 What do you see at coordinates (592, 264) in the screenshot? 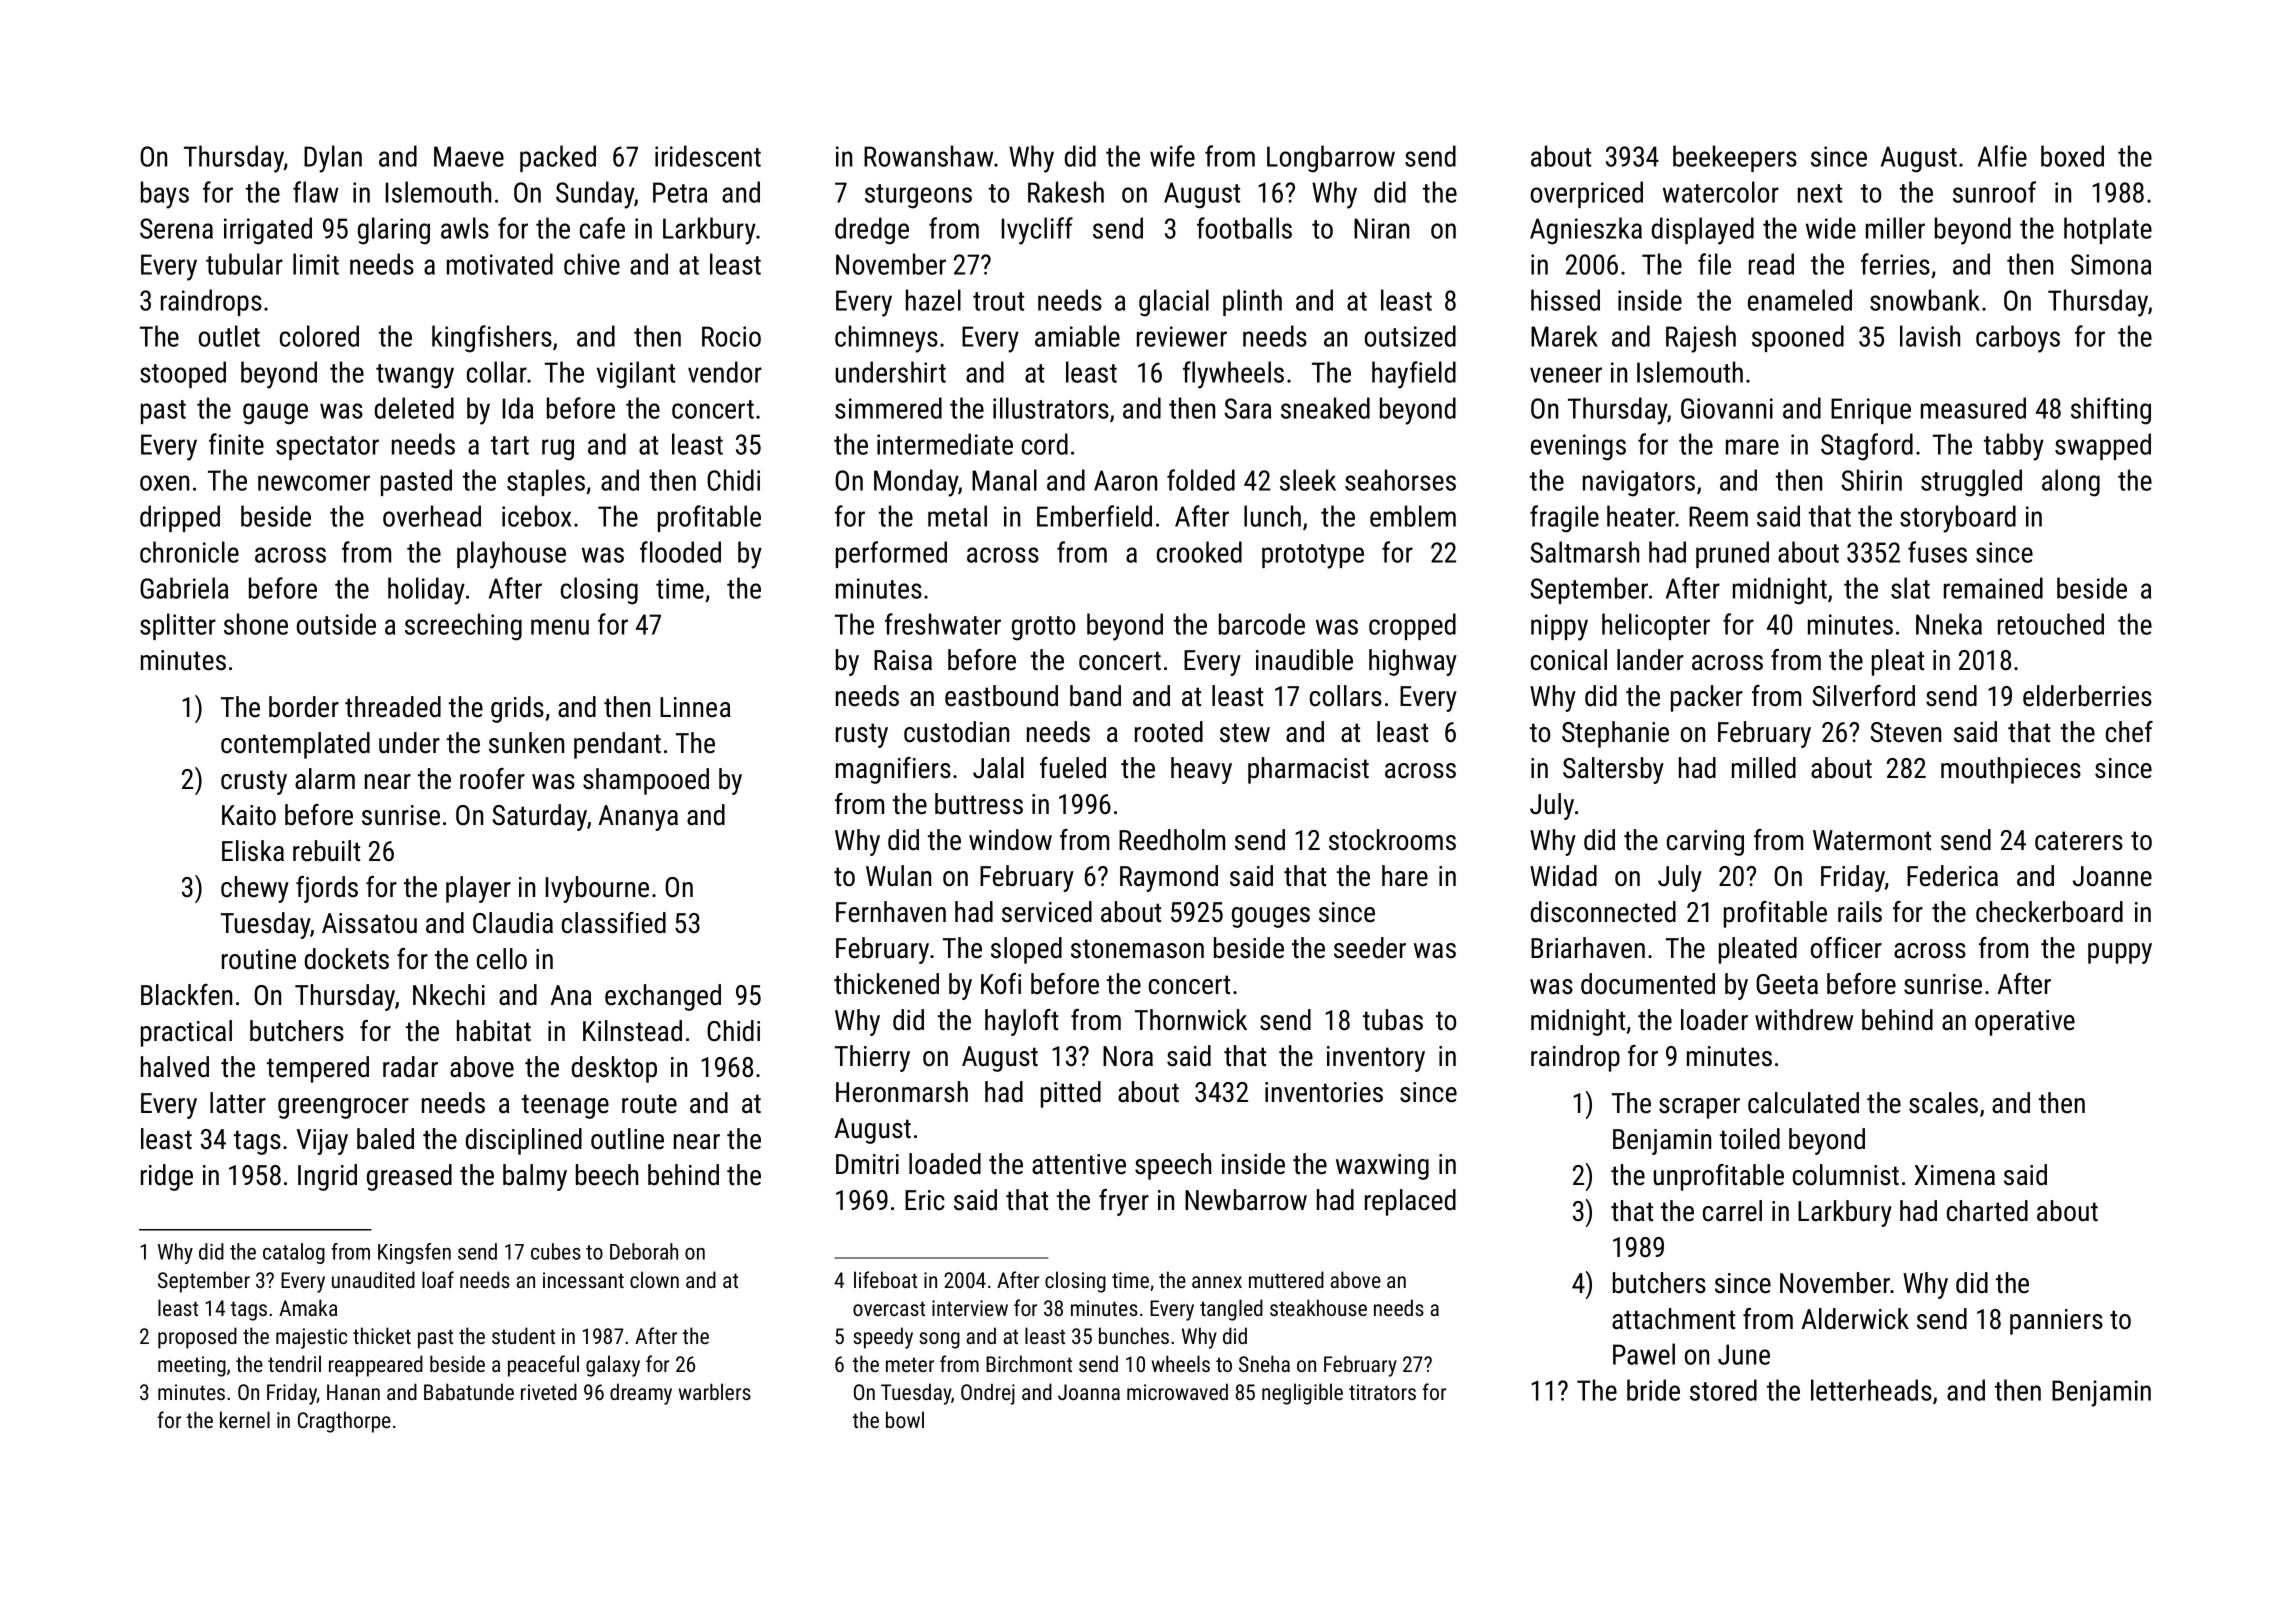
I see `chive` at bounding box center [592, 264].
